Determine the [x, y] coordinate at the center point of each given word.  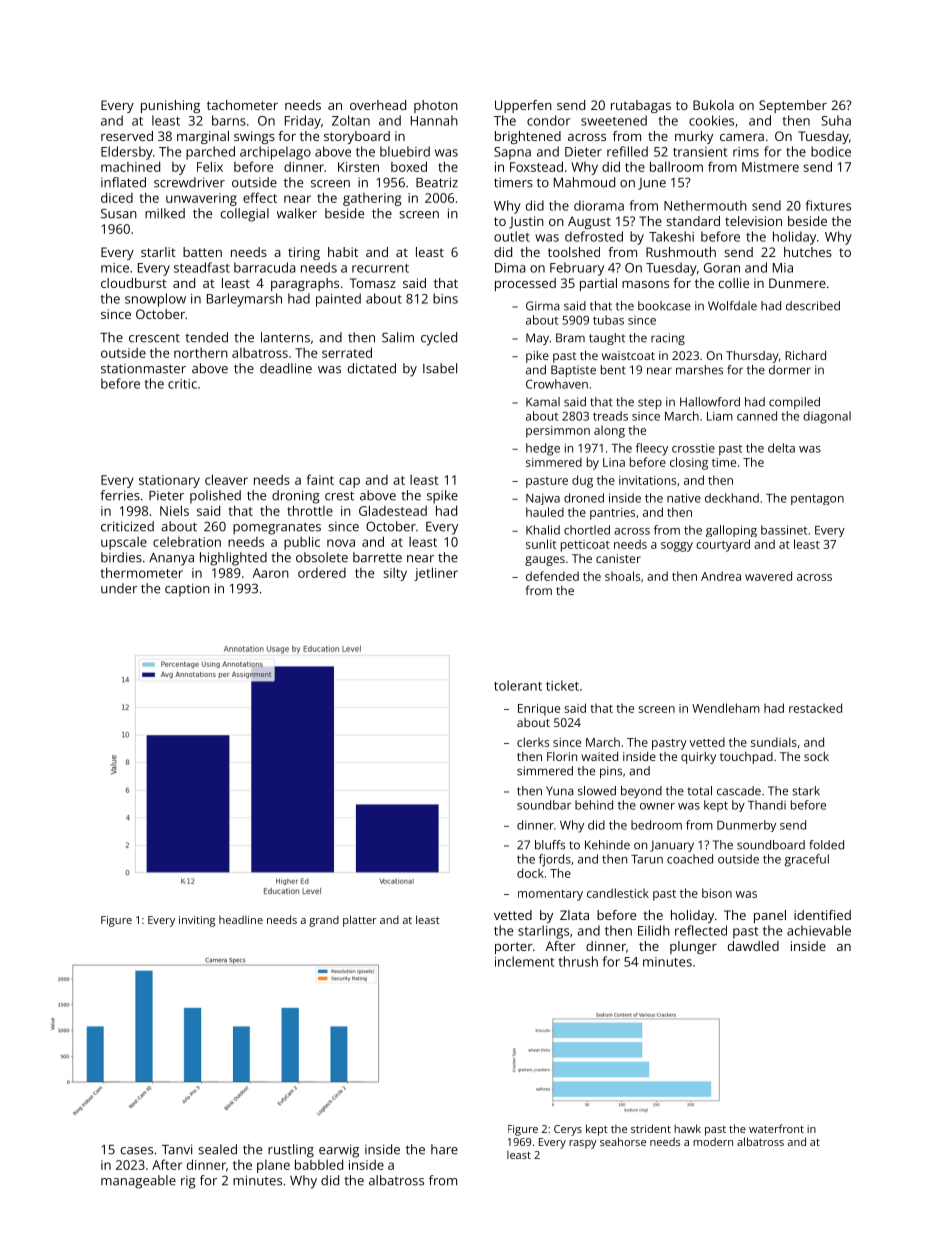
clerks [533, 742]
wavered [768, 576]
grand [324, 921]
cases [137, 1151]
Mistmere [770, 167]
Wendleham [726, 708]
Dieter [583, 152]
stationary [169, 481]
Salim [398, 337]
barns [229, 120]
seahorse [623, 1141]
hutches [808, 252]
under [119, 588]
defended [552, 576]
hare [444, 1149]
